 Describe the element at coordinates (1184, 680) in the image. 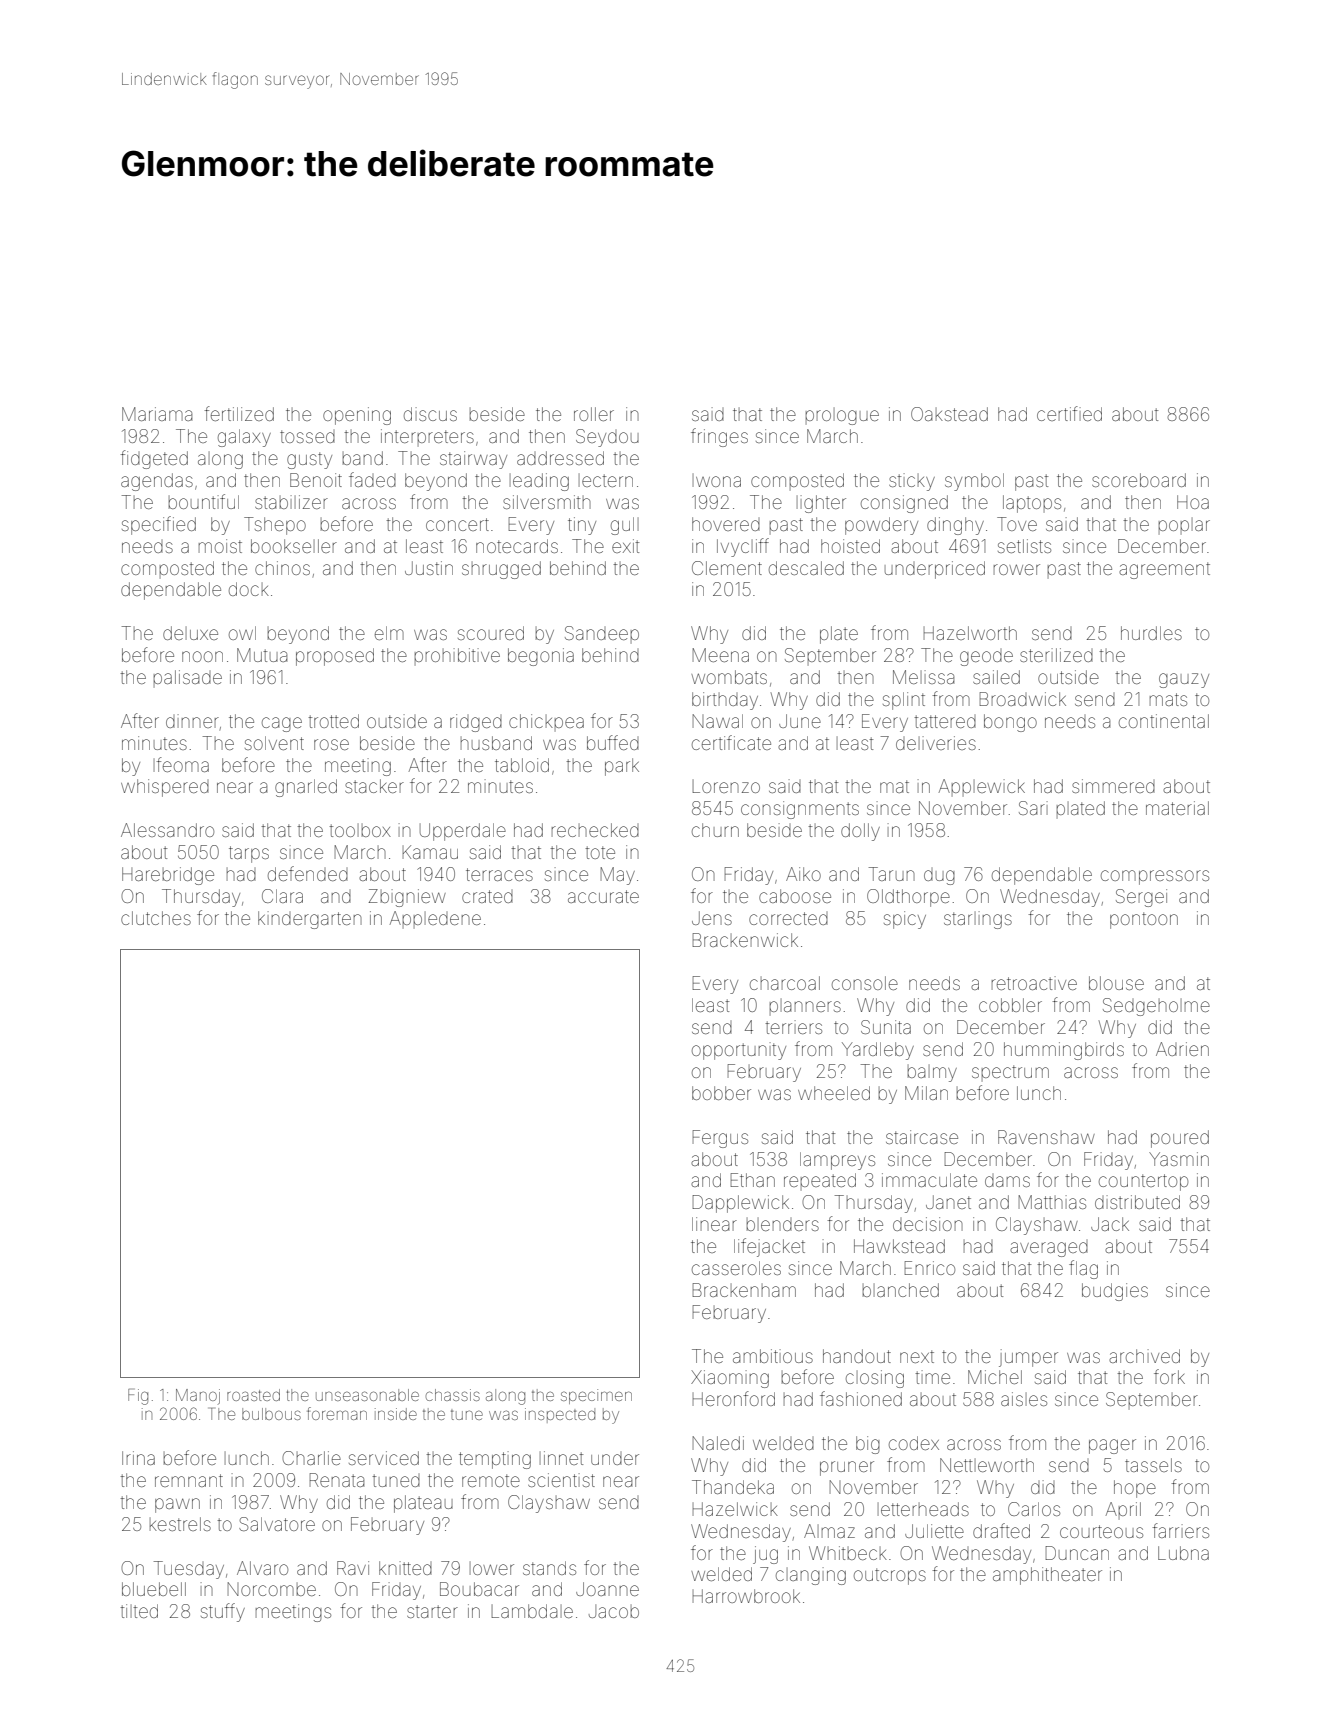

I see `gauzy` at that location.
